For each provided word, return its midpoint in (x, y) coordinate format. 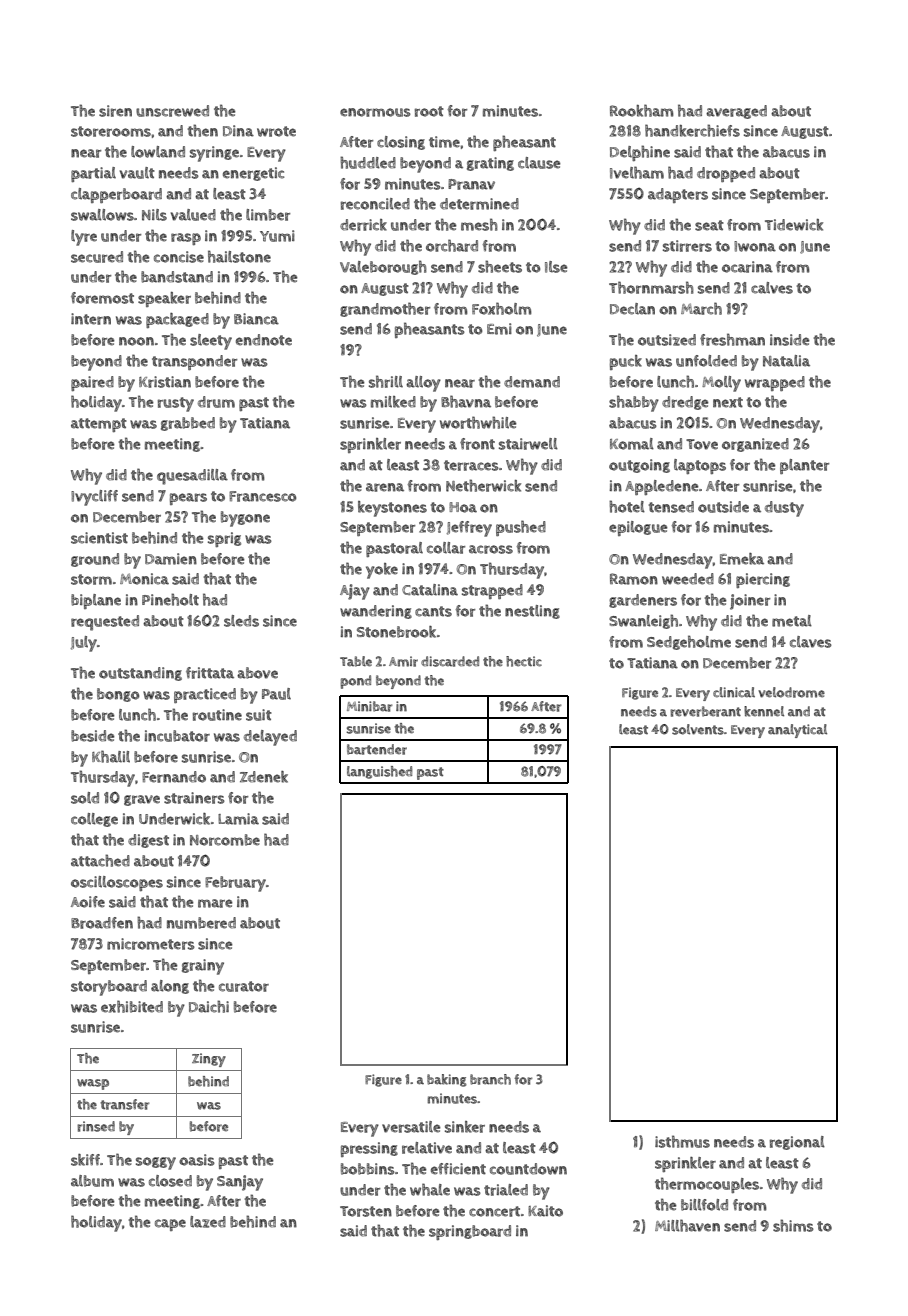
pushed (521, 528)
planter (804, 466)
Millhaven (687, 1225)
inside (790, 340)
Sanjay (240, 1183)
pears (188, 499)
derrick (363, 225)
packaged (177, 320)
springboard (470, 1232)
